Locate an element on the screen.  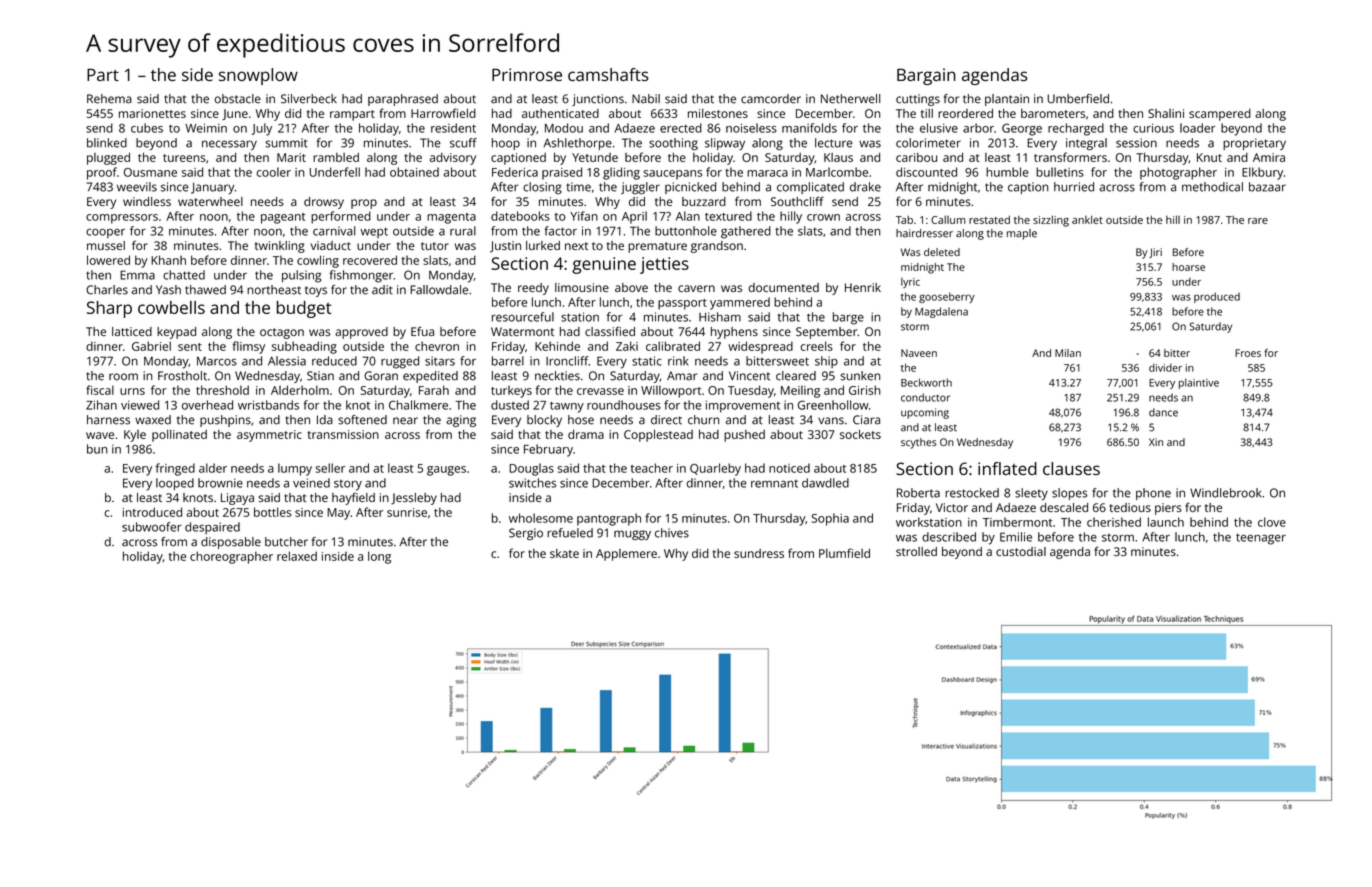
bottles is located at coordinates (272, 512).
